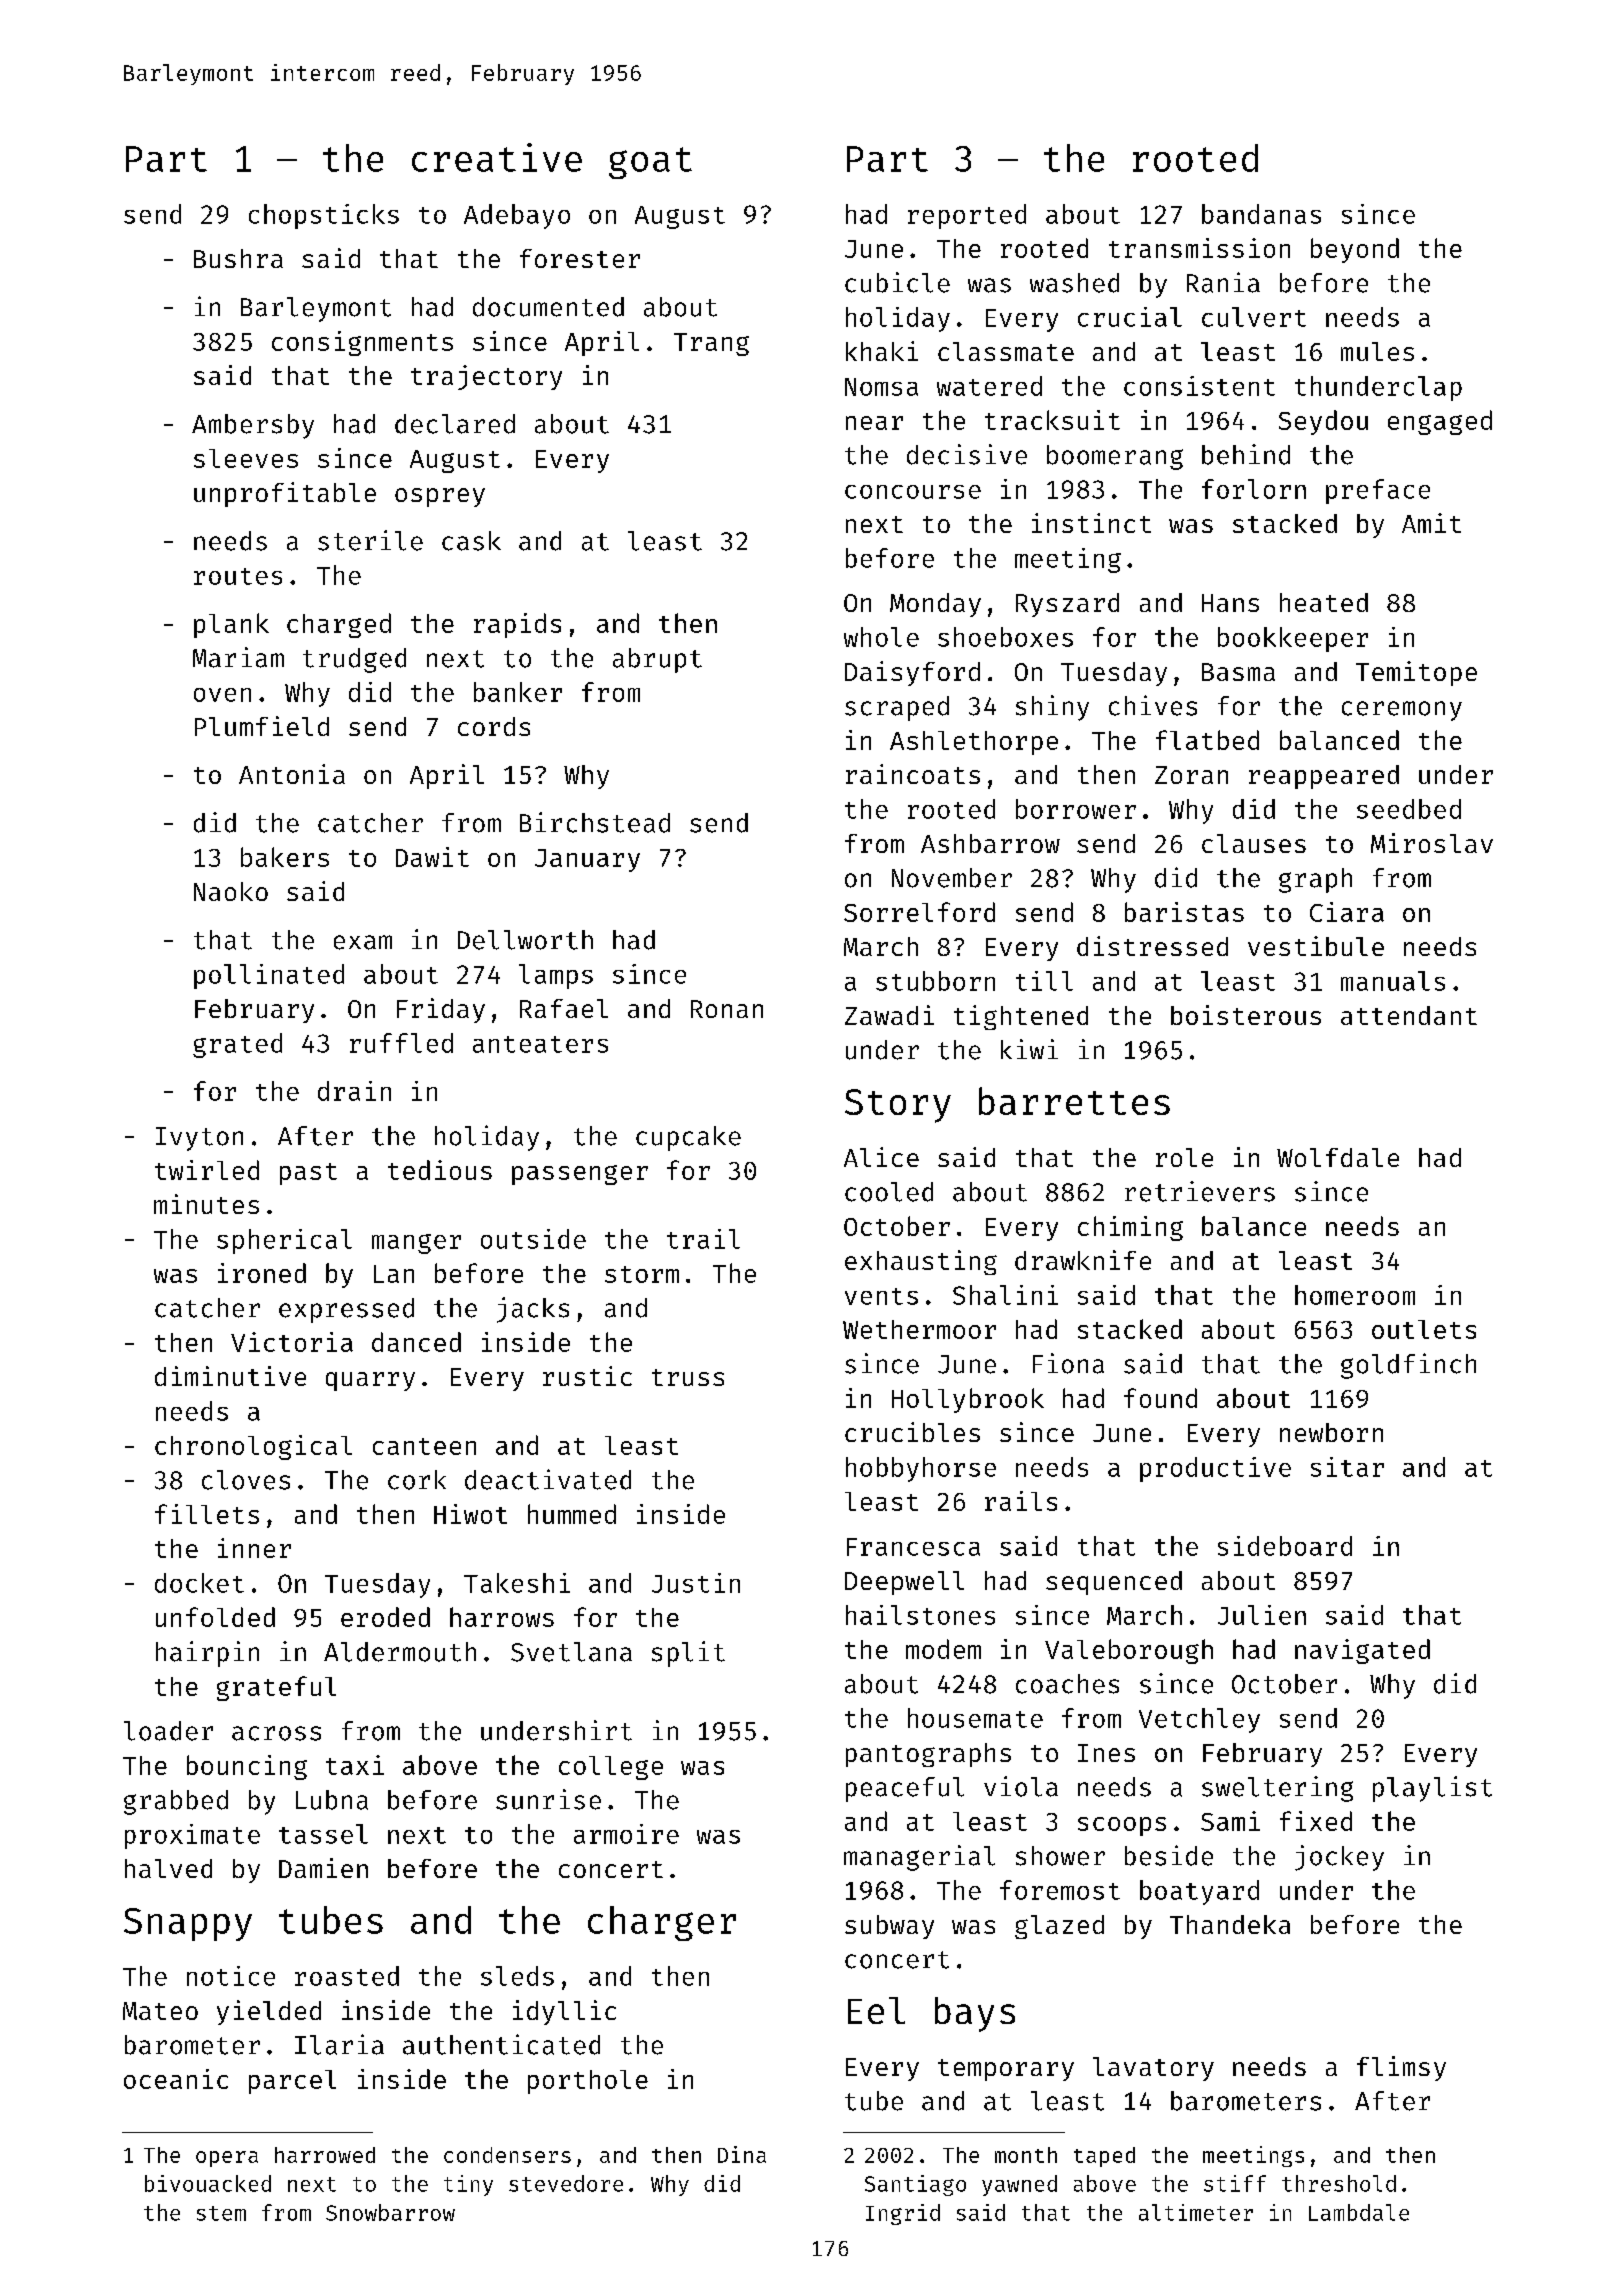 The height and width of the image is (2292, 1620). What do you see at coordinates (502, 1617) in the image?
I see `harrows` at bounding box center [502, 1617].
